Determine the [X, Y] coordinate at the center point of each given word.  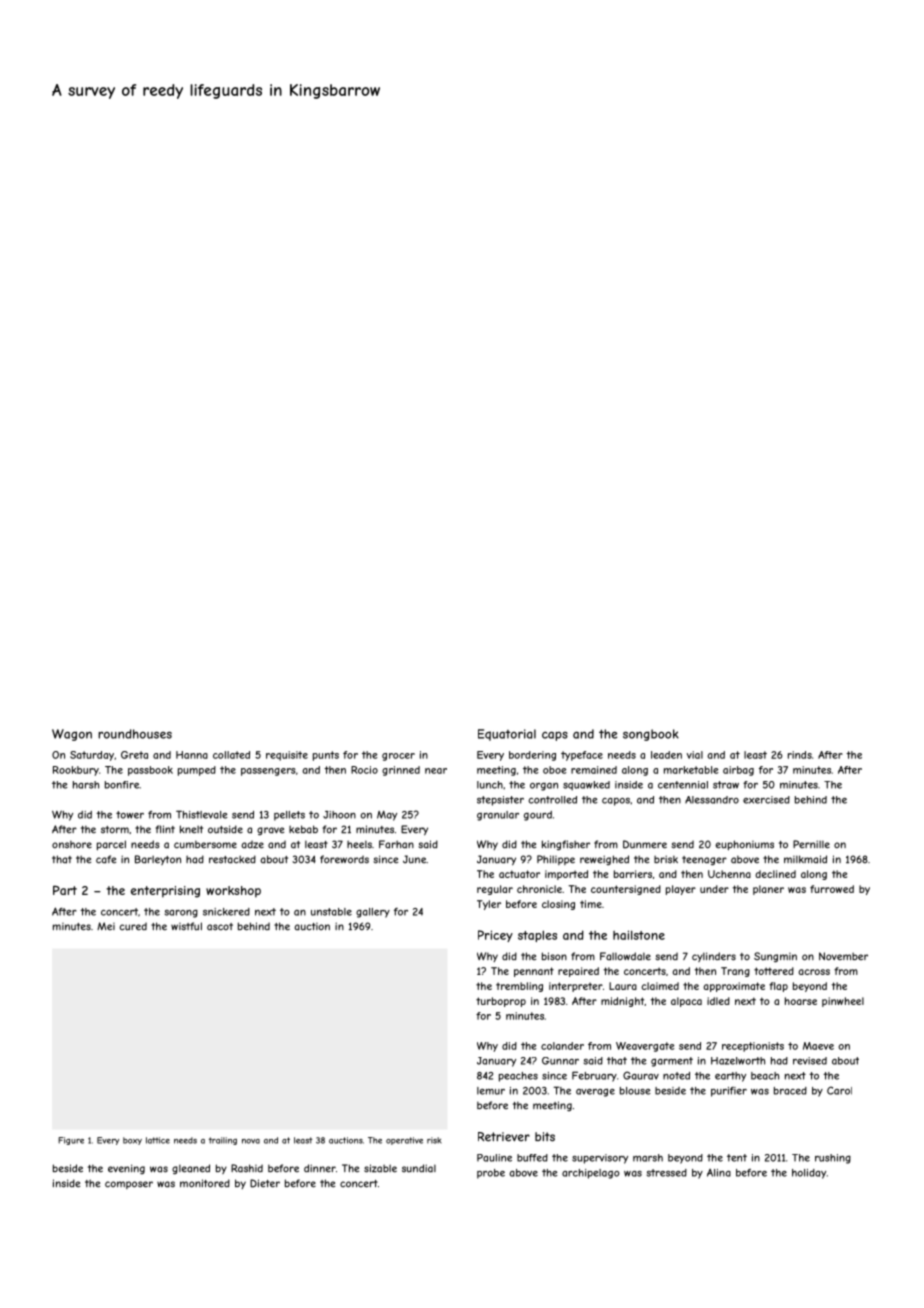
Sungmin [775, 957]
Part [65, 890]
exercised [766, 800]
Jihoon [339, 815]
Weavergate [645, 1047]
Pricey [495, 936]
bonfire [122, 785]
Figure [71, 1141]
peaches [518, 1077]
